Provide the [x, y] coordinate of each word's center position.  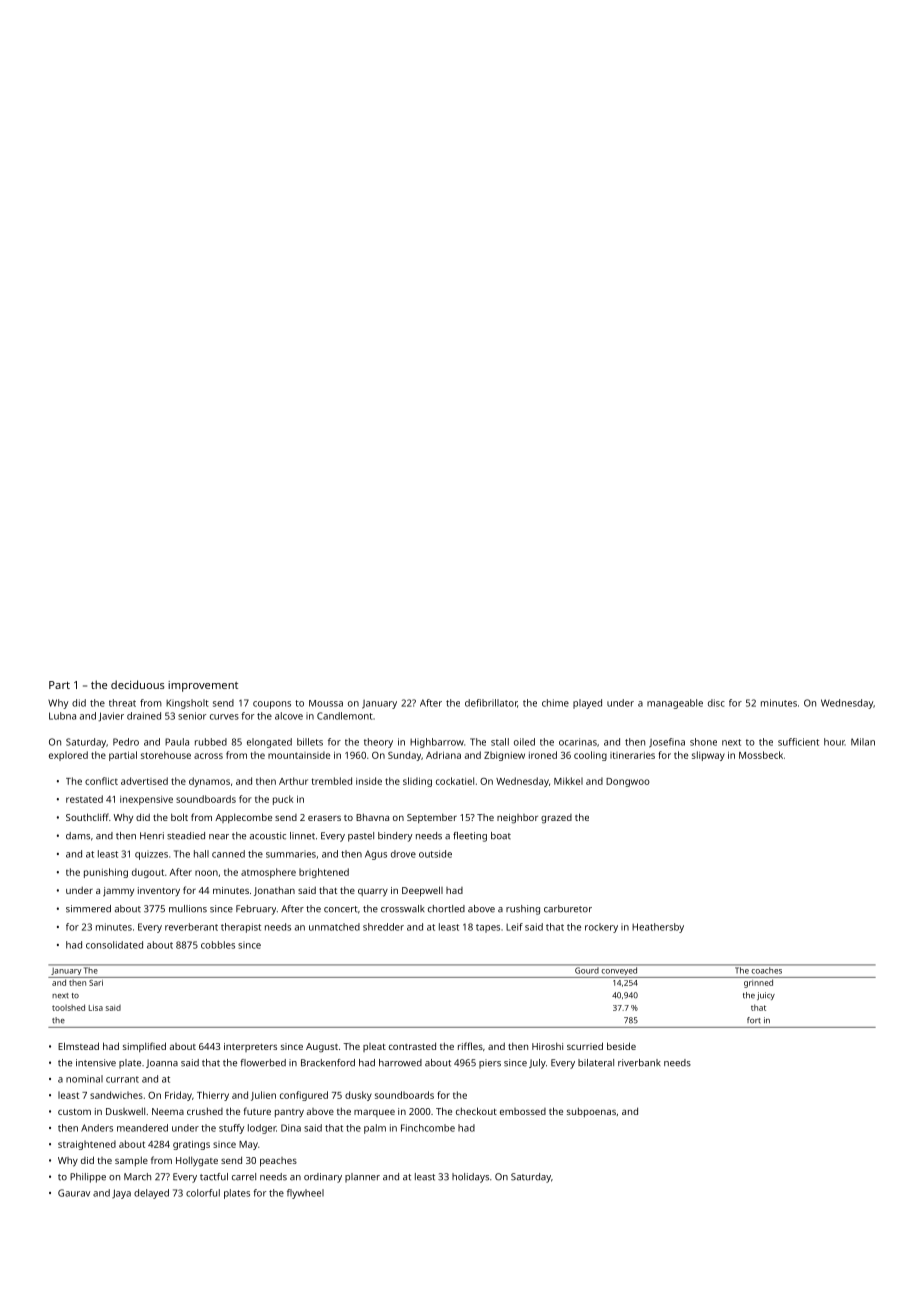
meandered [142, 1128]
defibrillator [491, 703]
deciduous [138, 684]
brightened [324, 873]
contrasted [412, 1046]
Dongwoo [628, 782]
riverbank [639, 1063]
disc [716, 703]
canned [228, 854]
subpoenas [591, 1112]
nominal [84, 1079]
